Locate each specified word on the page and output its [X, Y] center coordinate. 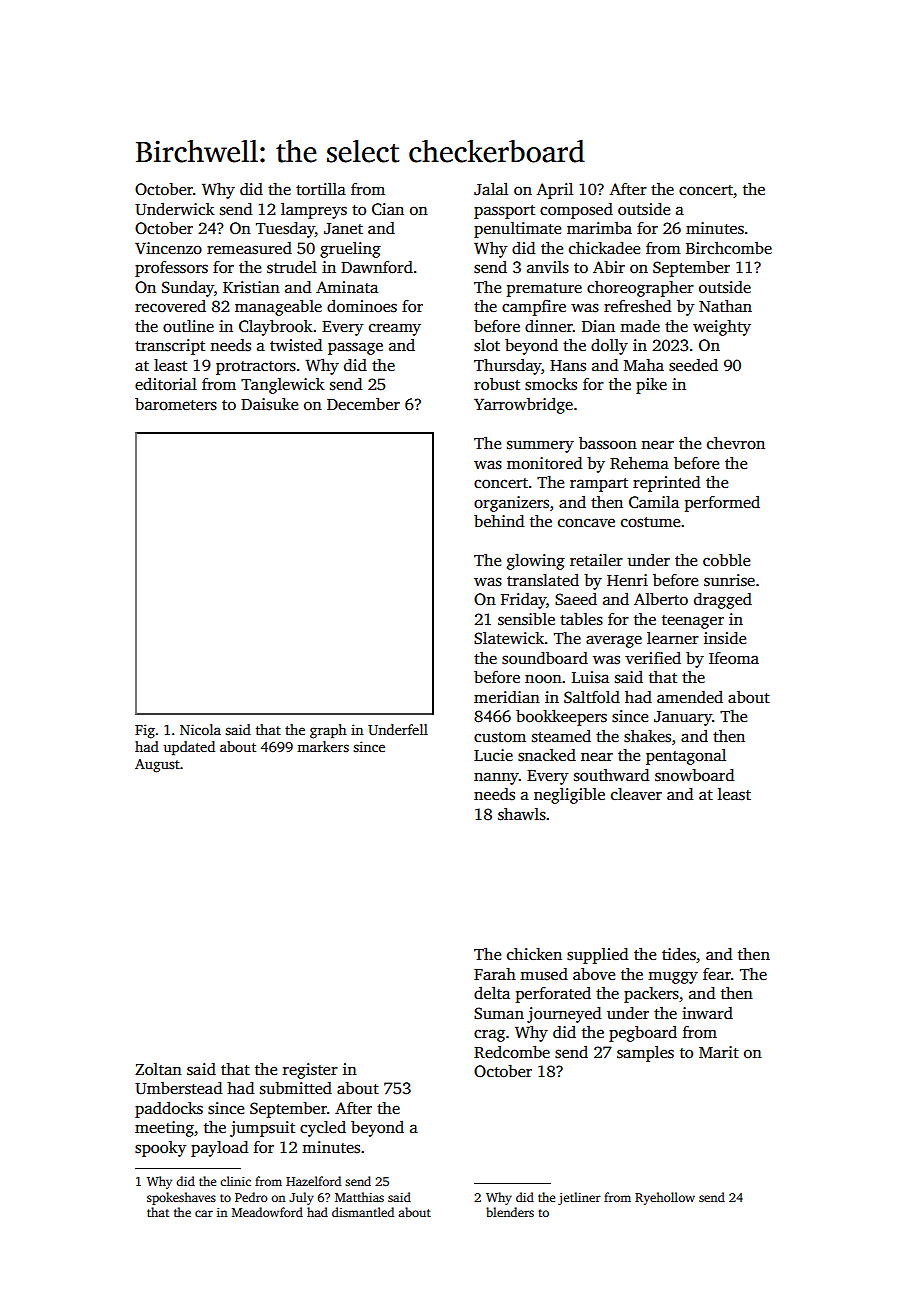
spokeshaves [181, 1198]
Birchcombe [729, 248]
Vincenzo [168, 248]
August [157, 766]
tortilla [321, 189]
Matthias [359, 1197]
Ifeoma [734, 658]
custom [500, 737]
